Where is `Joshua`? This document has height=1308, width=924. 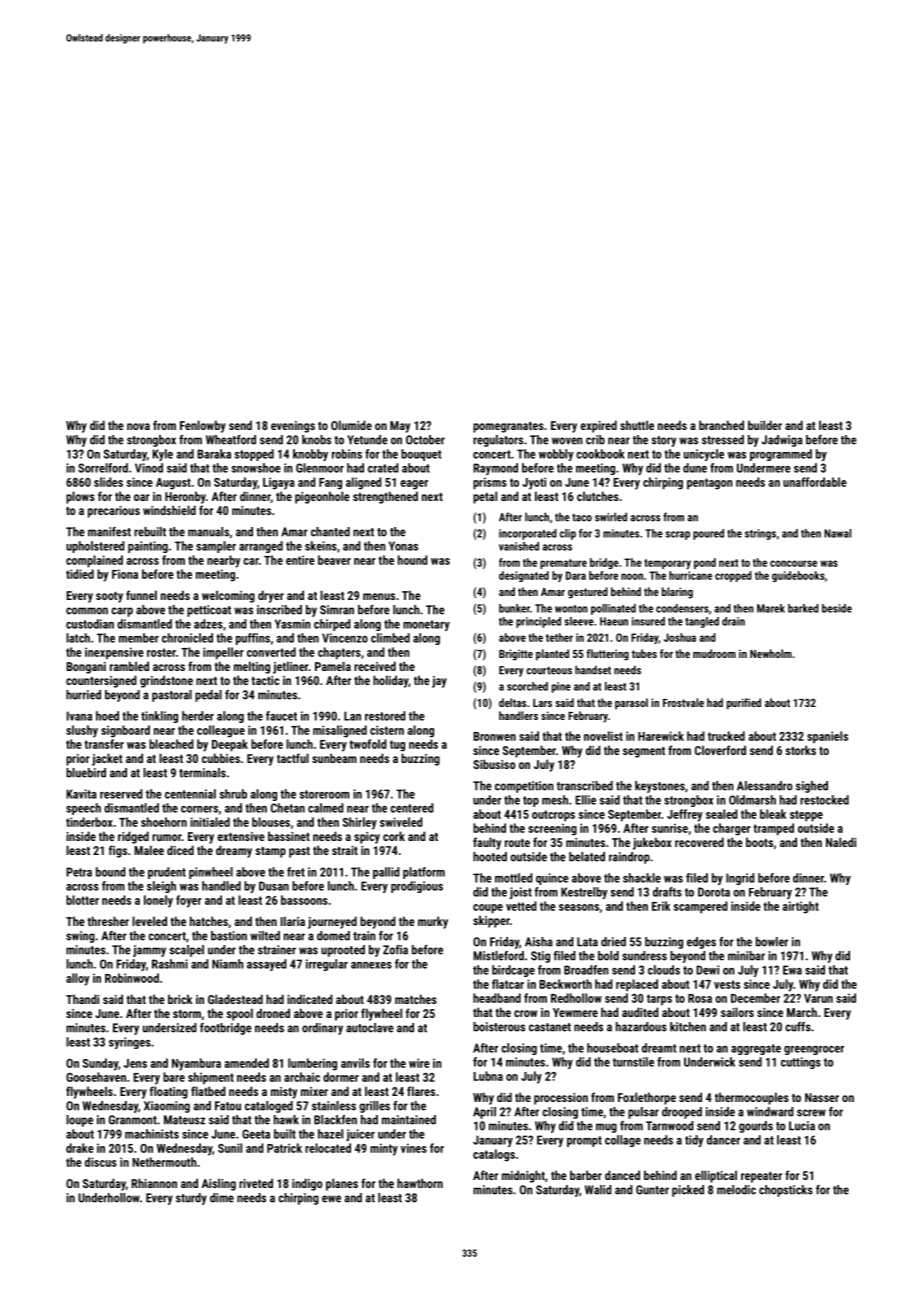
Joshua is located at coordinates (680, 637).
